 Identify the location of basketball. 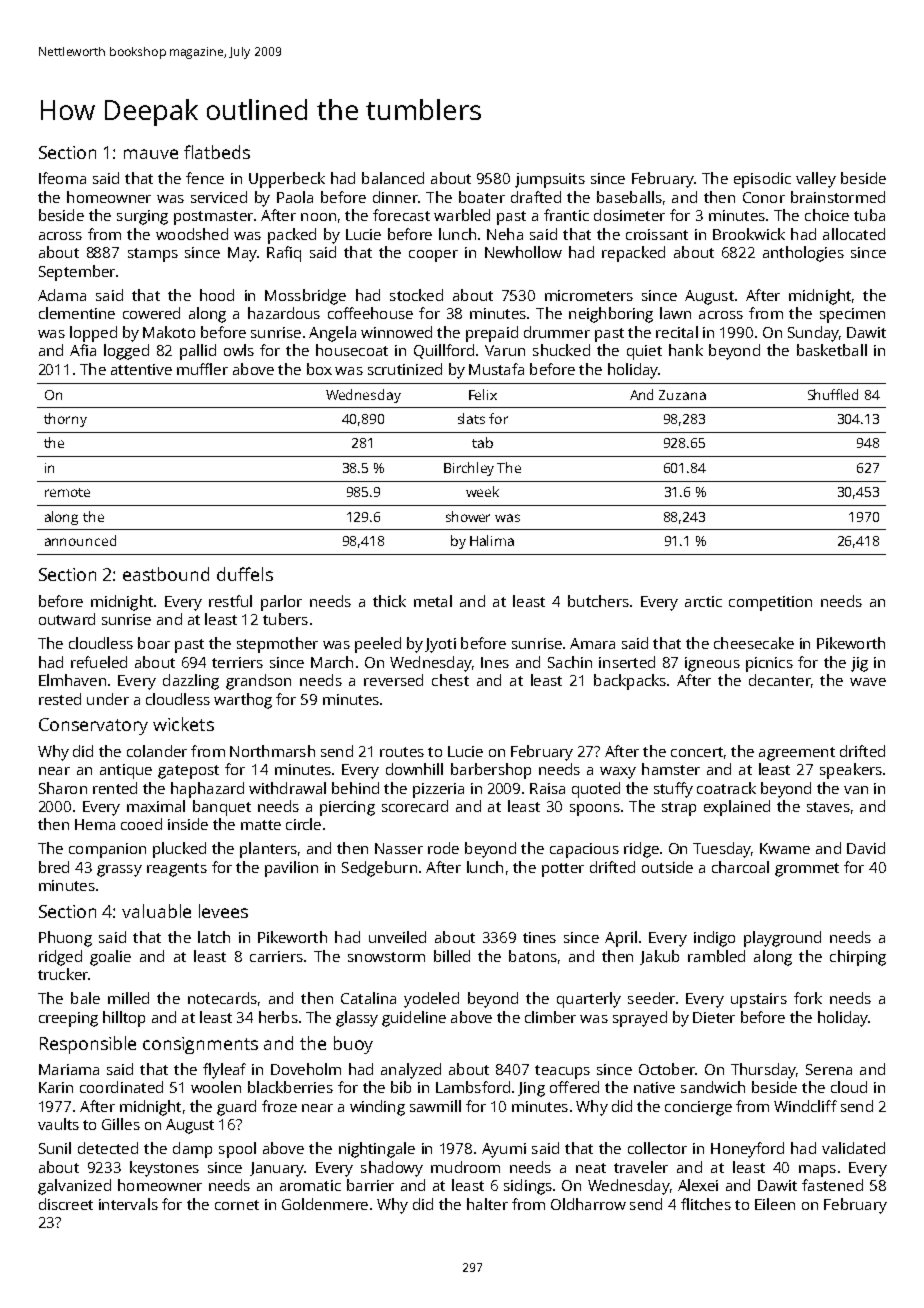
(832, 350).
